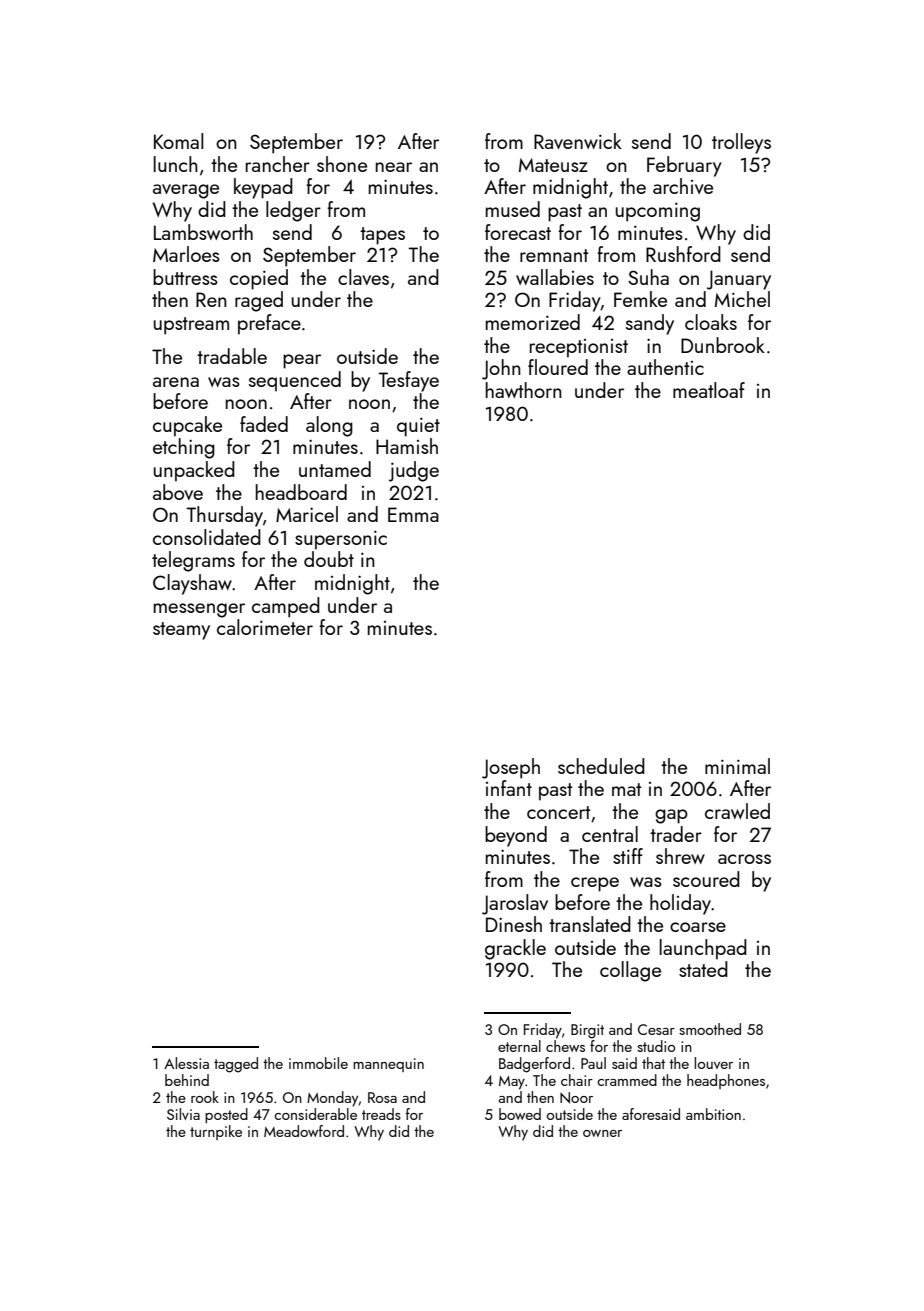 This page has height=1311, width=924. What do you see at coordinates (265, 627) in the page?
I see `calorimeter` at bounding box center [265, 627].
